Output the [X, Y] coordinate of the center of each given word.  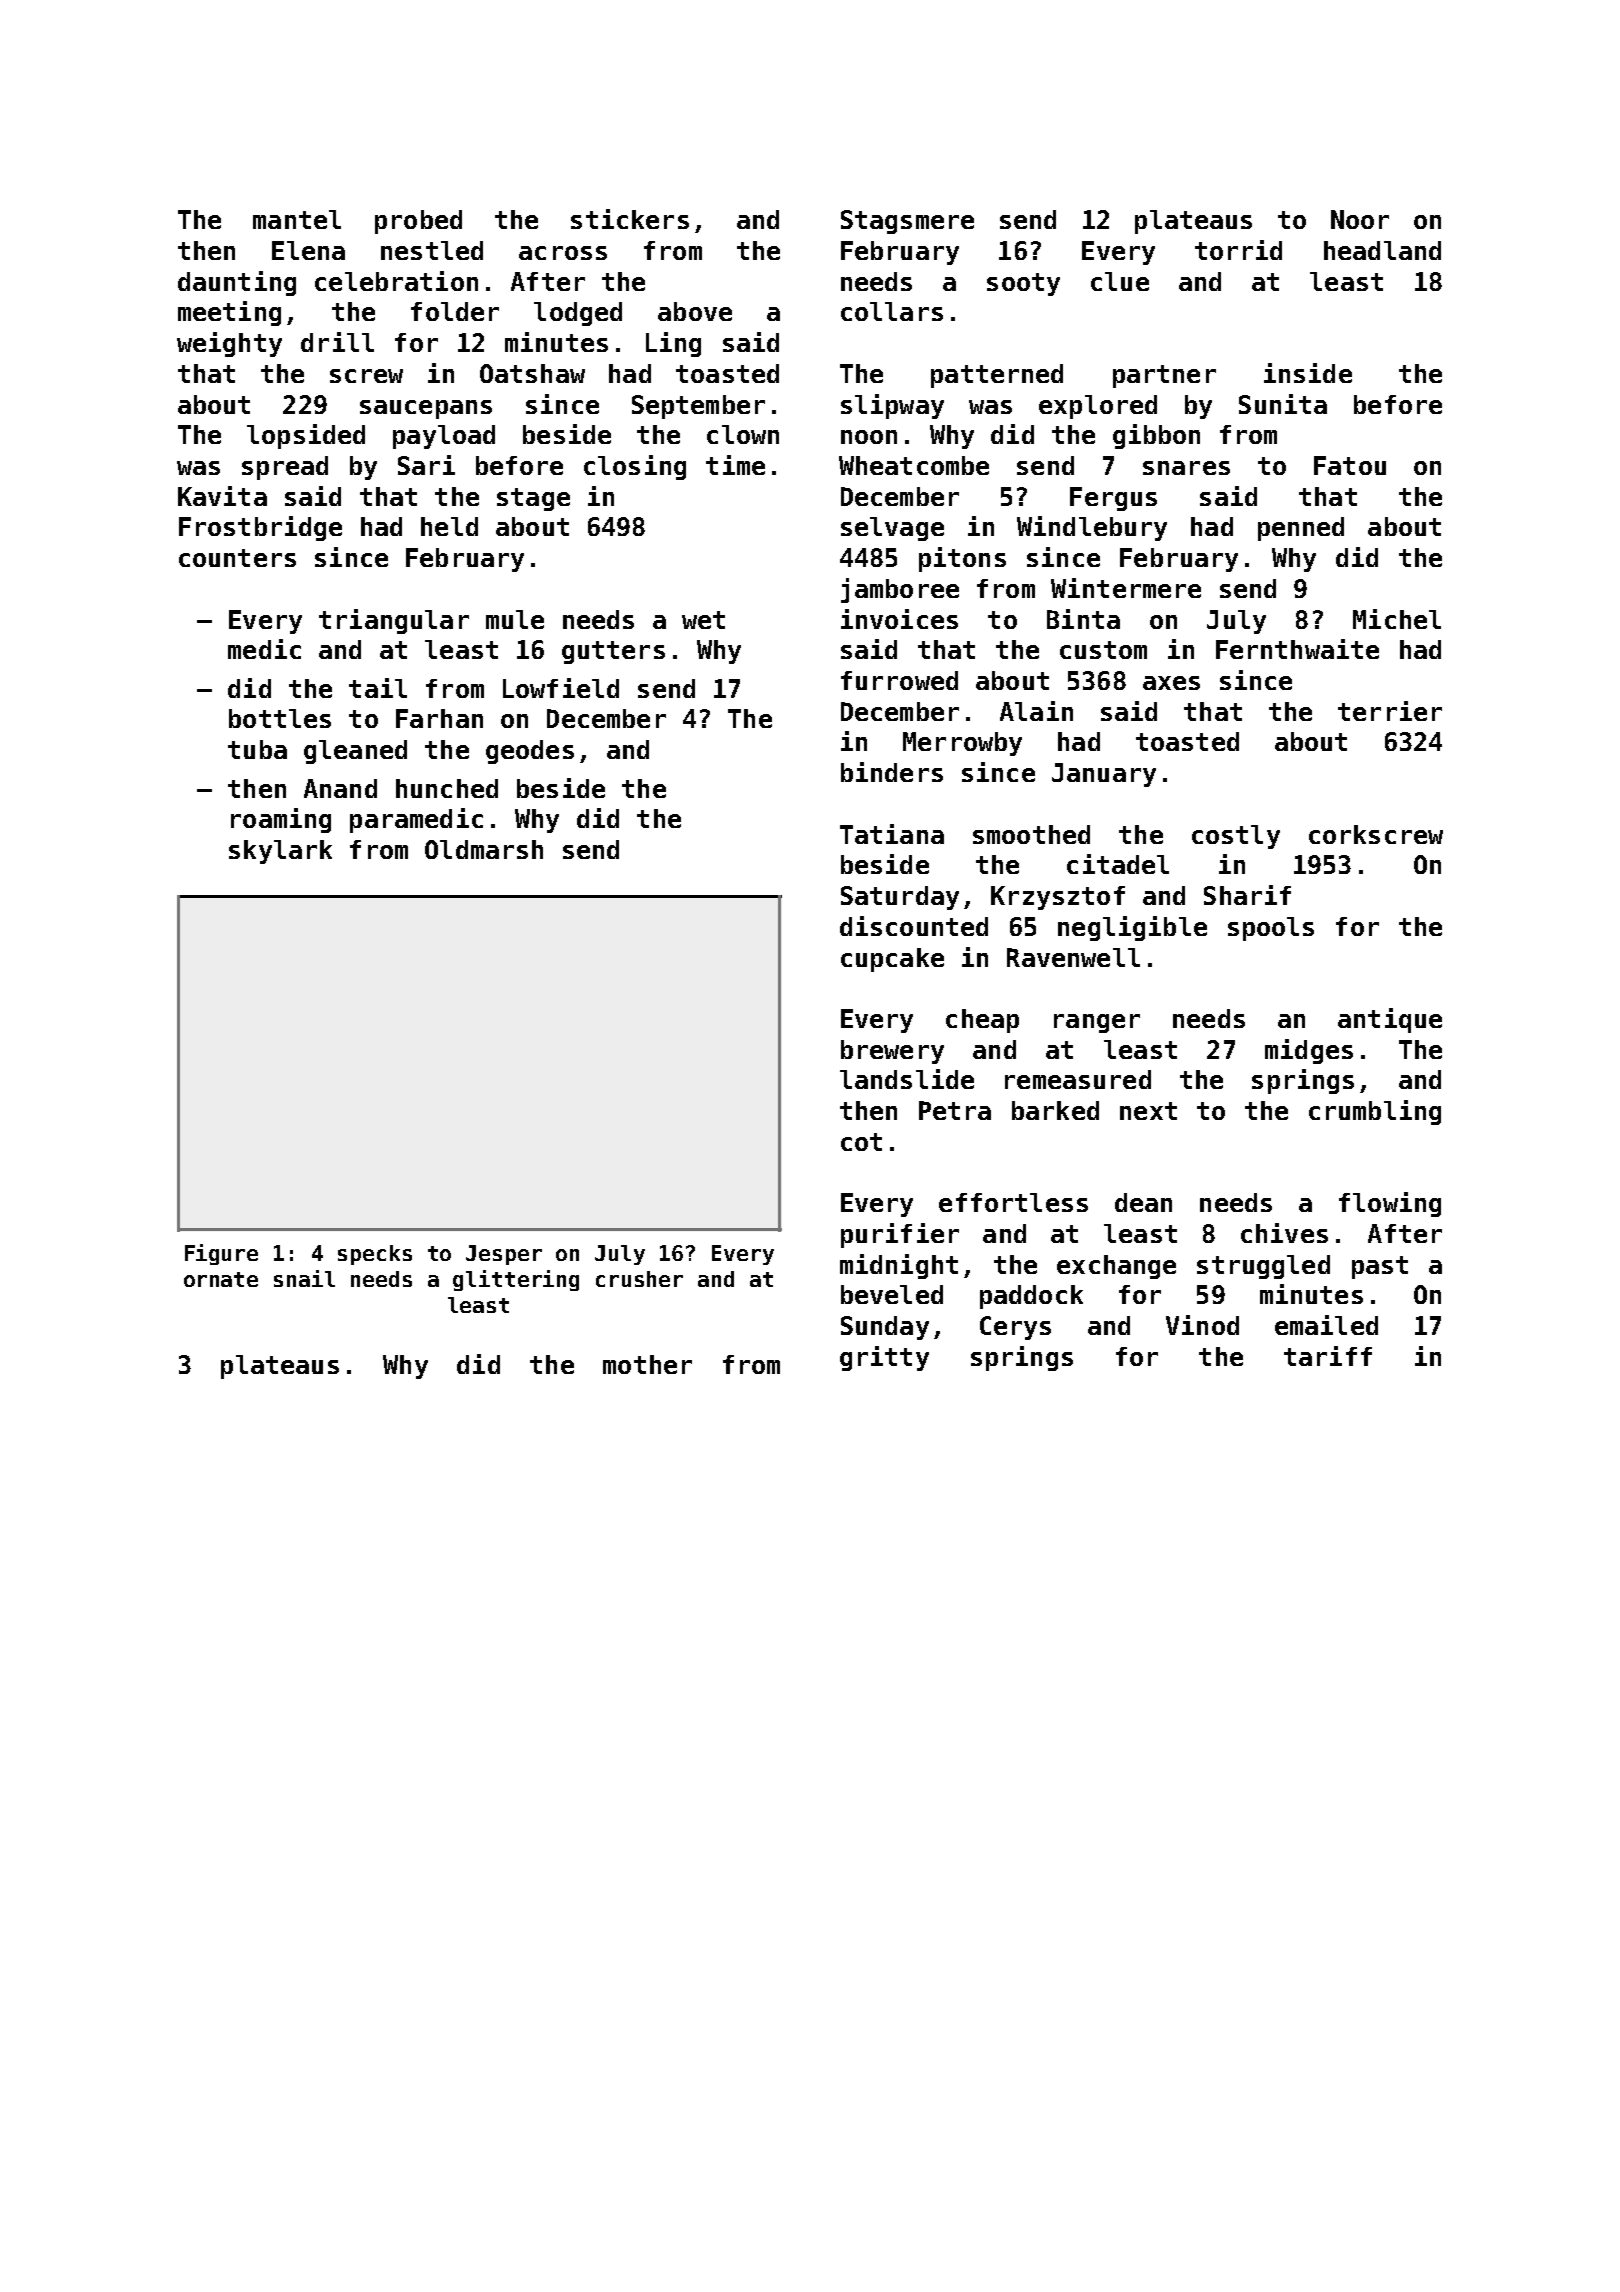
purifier [900, 1235]
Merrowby [962, 744]
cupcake [892, 960]
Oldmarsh [484, 849]
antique [1390, 1020]
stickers [630, 219]
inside [1308, 373]
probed [418, 222]
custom [1103, 650]
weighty [229, 344]
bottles [280, 718]
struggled [1263, 1267]
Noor [1360, 219]
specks [375, 1255]
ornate [221, 1279]
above [695, 311]
